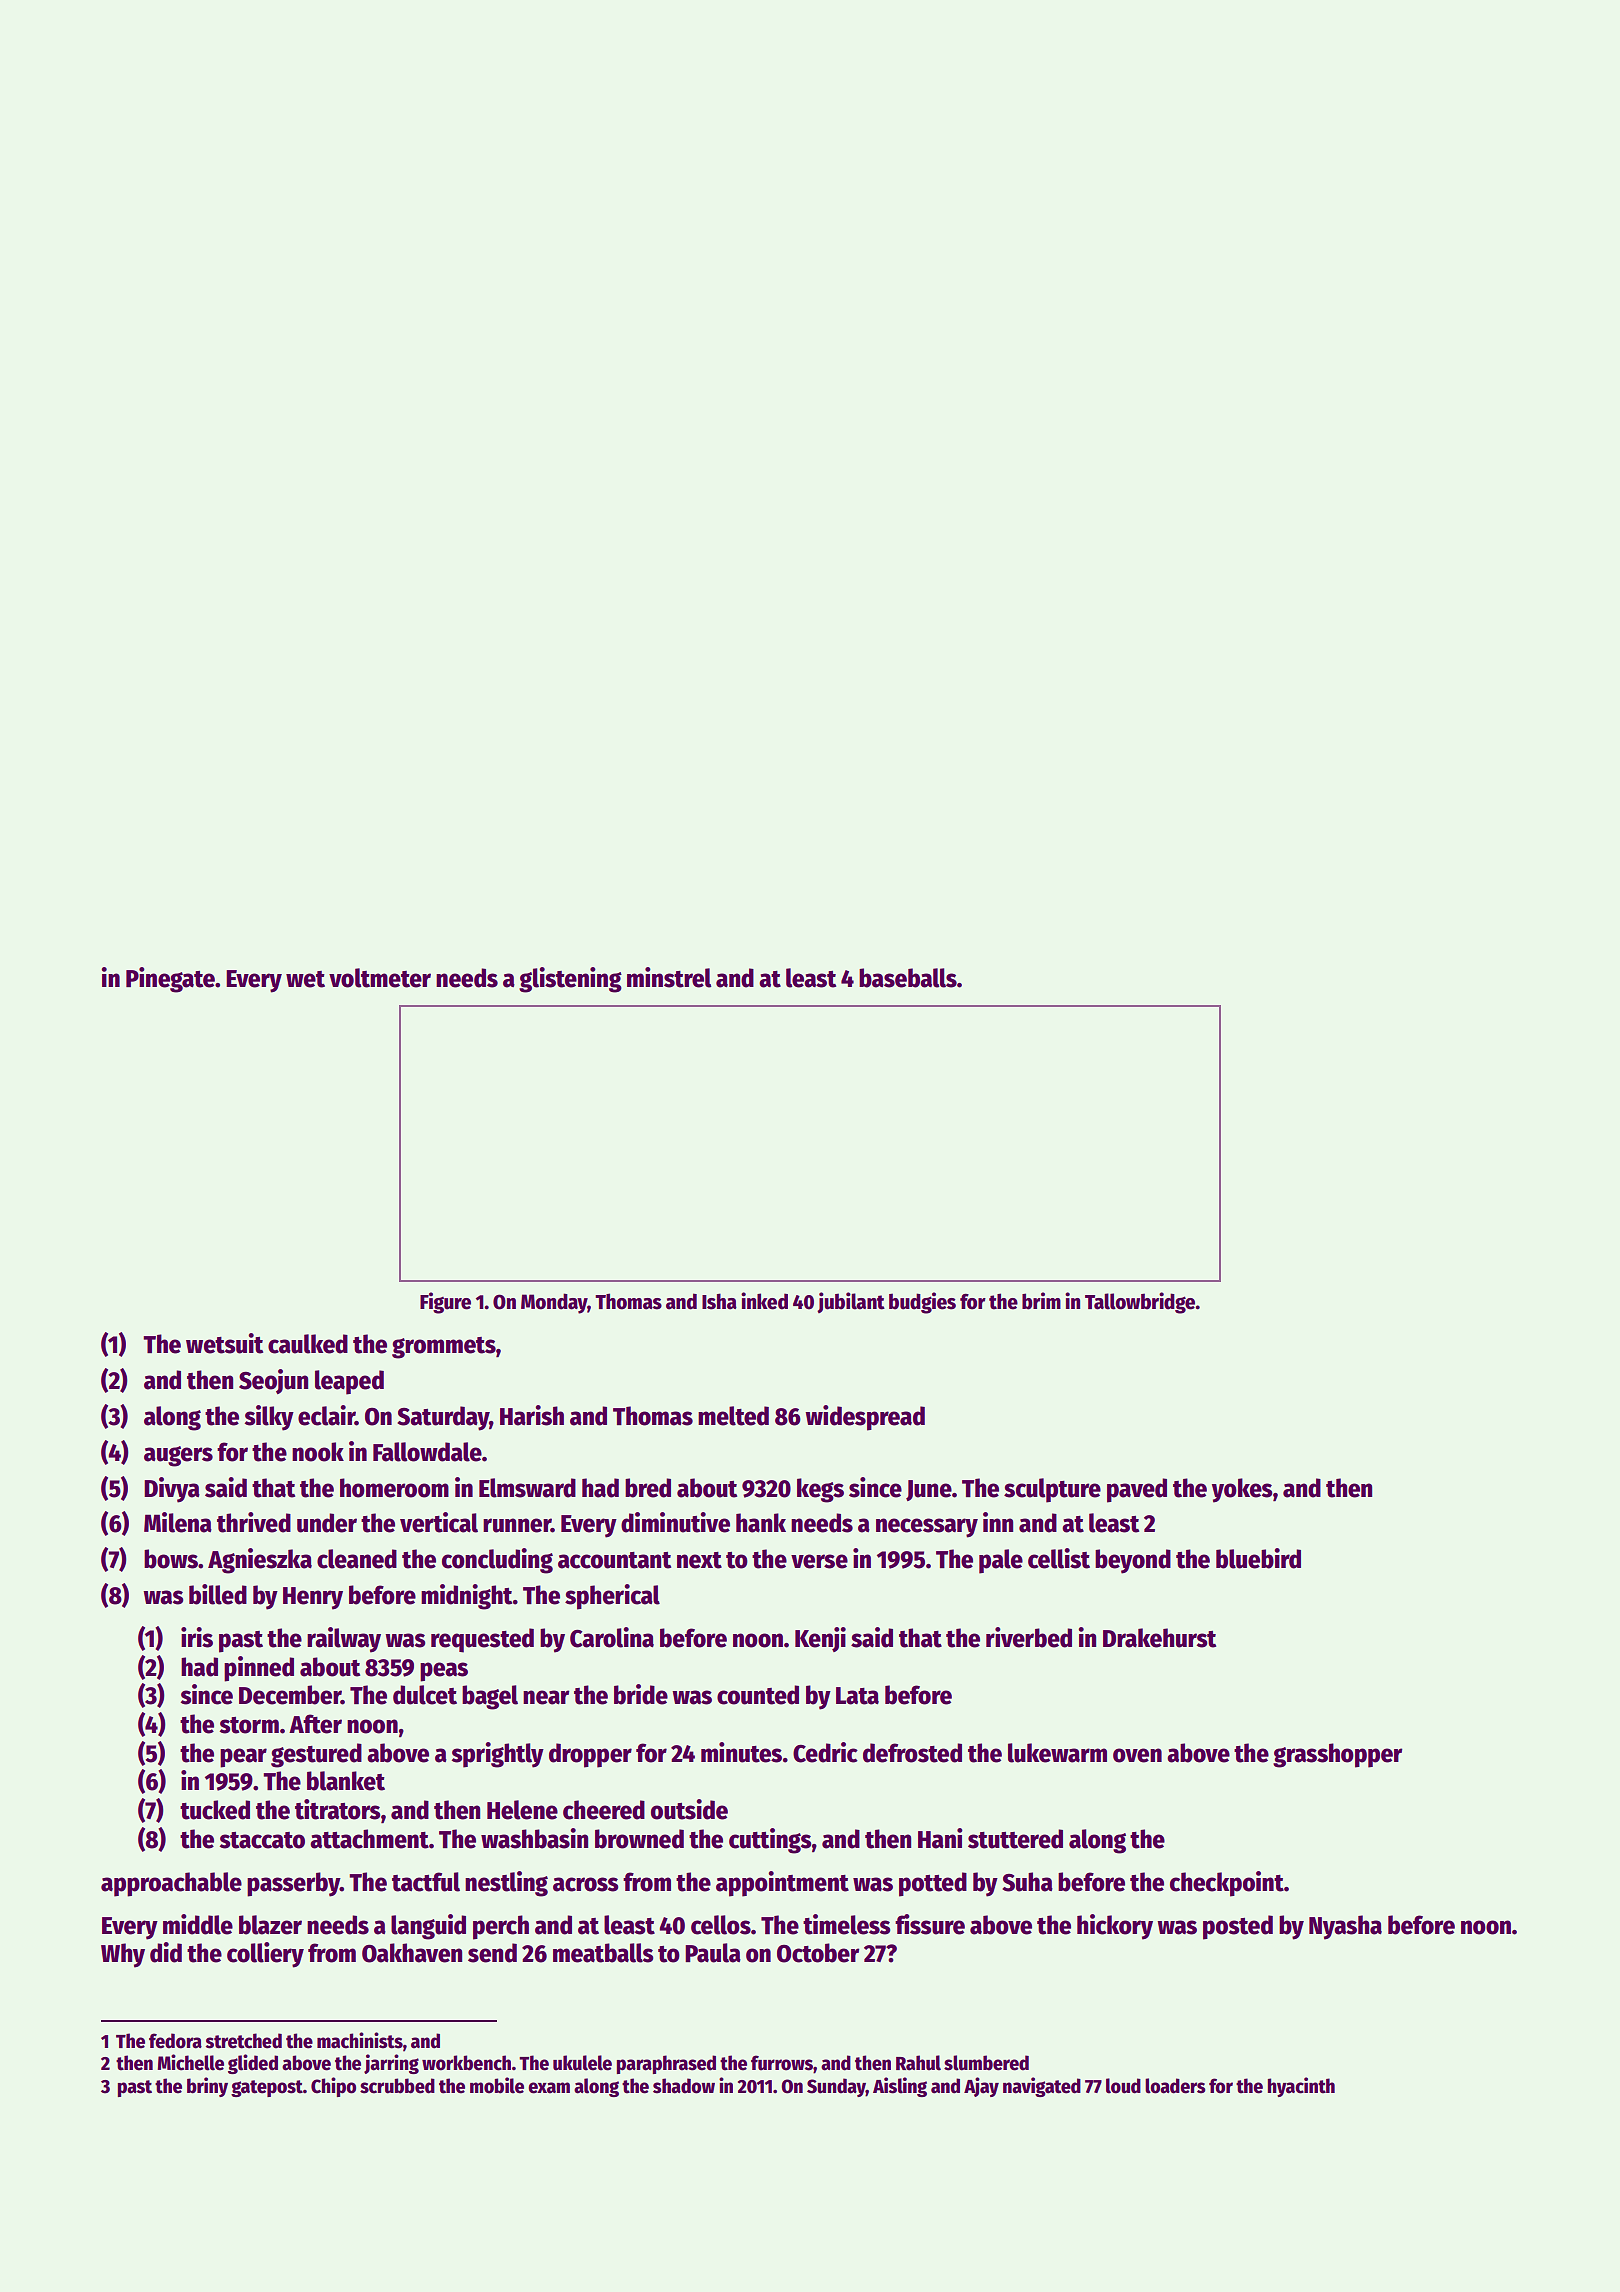 The height and width of the screenshot is (2292, 1620). Describe the element at coordinates (908, 978) in the screenshot. I see `baseballs` at that location.
